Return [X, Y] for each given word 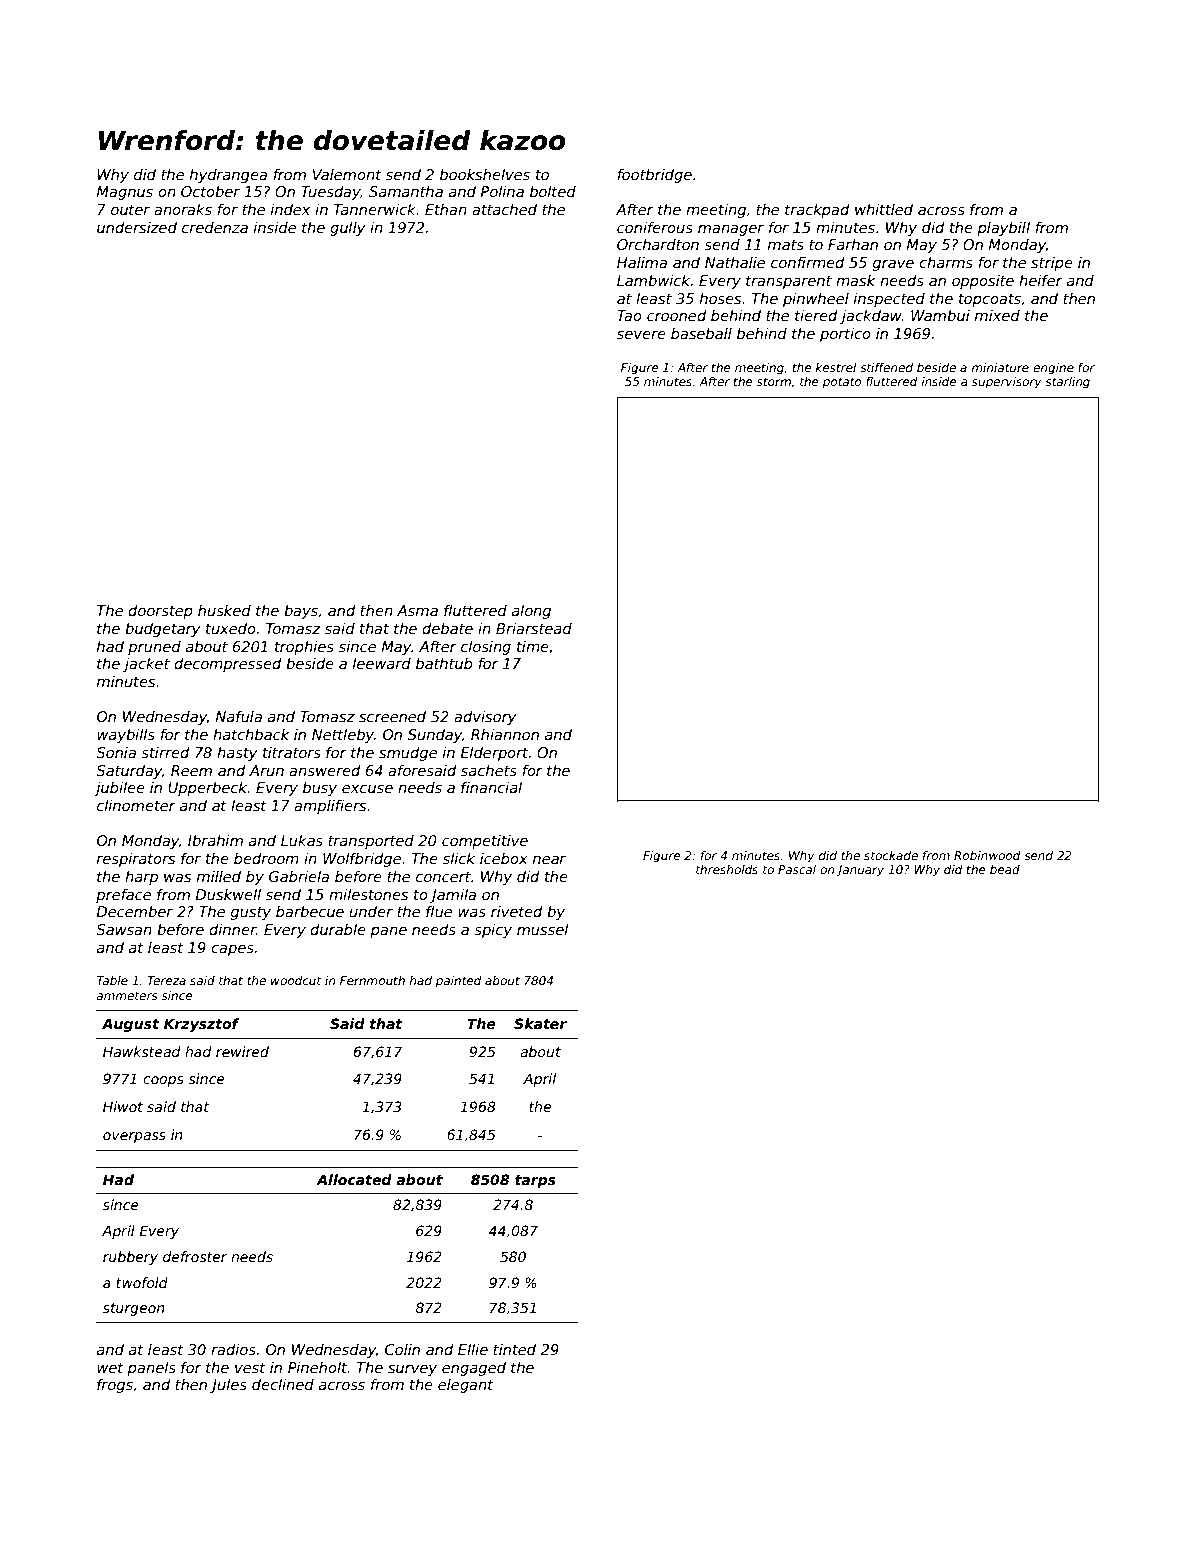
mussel [543, 929]
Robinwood [987, 855]
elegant [466, 1386]
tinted [514, 1349]
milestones [368, 894]
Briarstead [534, 628]
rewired [242, 1051]
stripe [1052, 264]
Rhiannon [505, 734]
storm [774, 381]
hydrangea [228, 176]
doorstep [160, 612]
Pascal [797, 869]
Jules [228, 1386]
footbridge [654, 176]
